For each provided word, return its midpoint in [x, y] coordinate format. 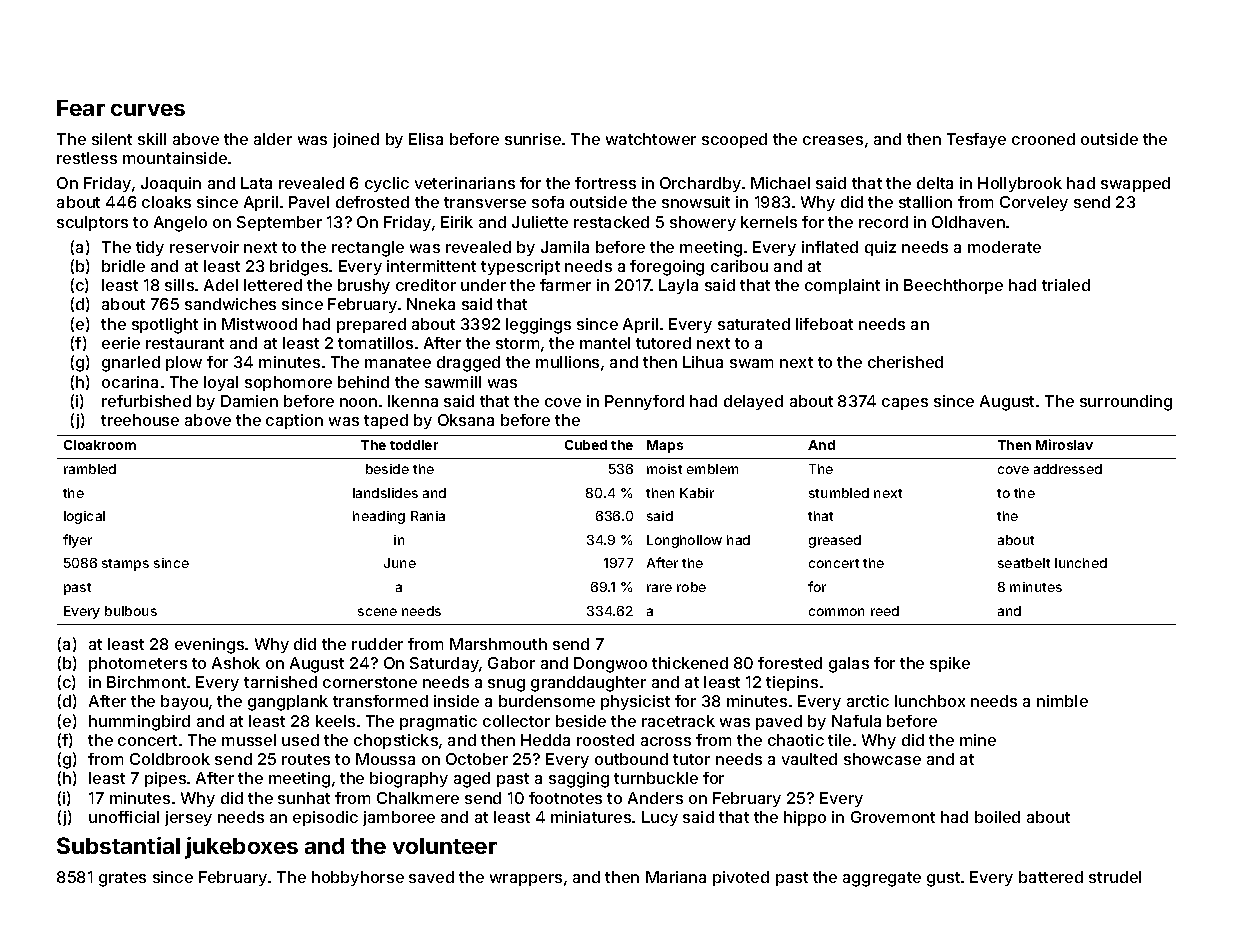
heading [379, 517]
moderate [1004, 247]
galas [849, 665]
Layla [678, 286]
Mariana [676, 877]
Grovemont [893, 817]
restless [87, 158]
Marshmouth [498, 644]
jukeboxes [241, 848]
